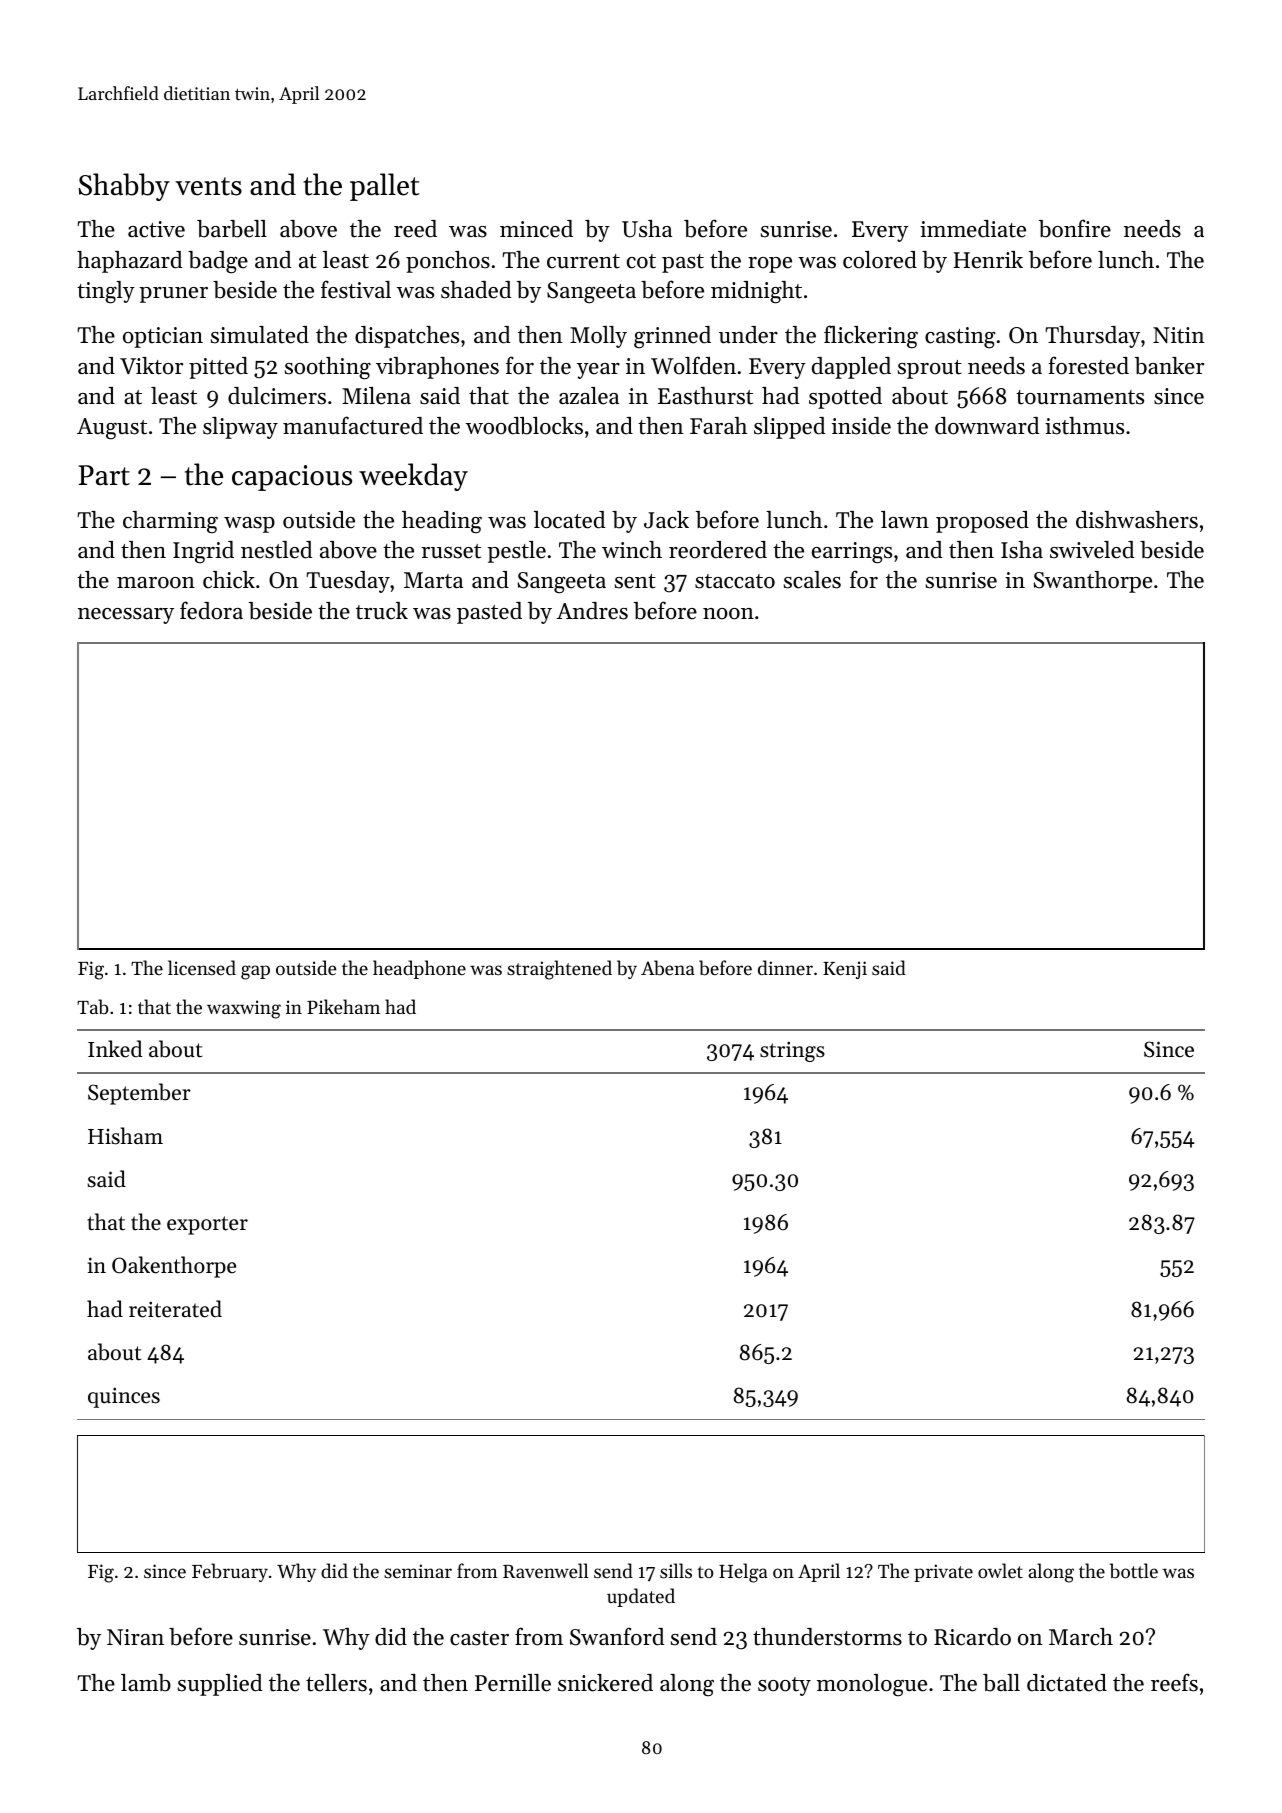 This page has width=1282, height=1813. I want to click on fedora, so click(211, 610).
